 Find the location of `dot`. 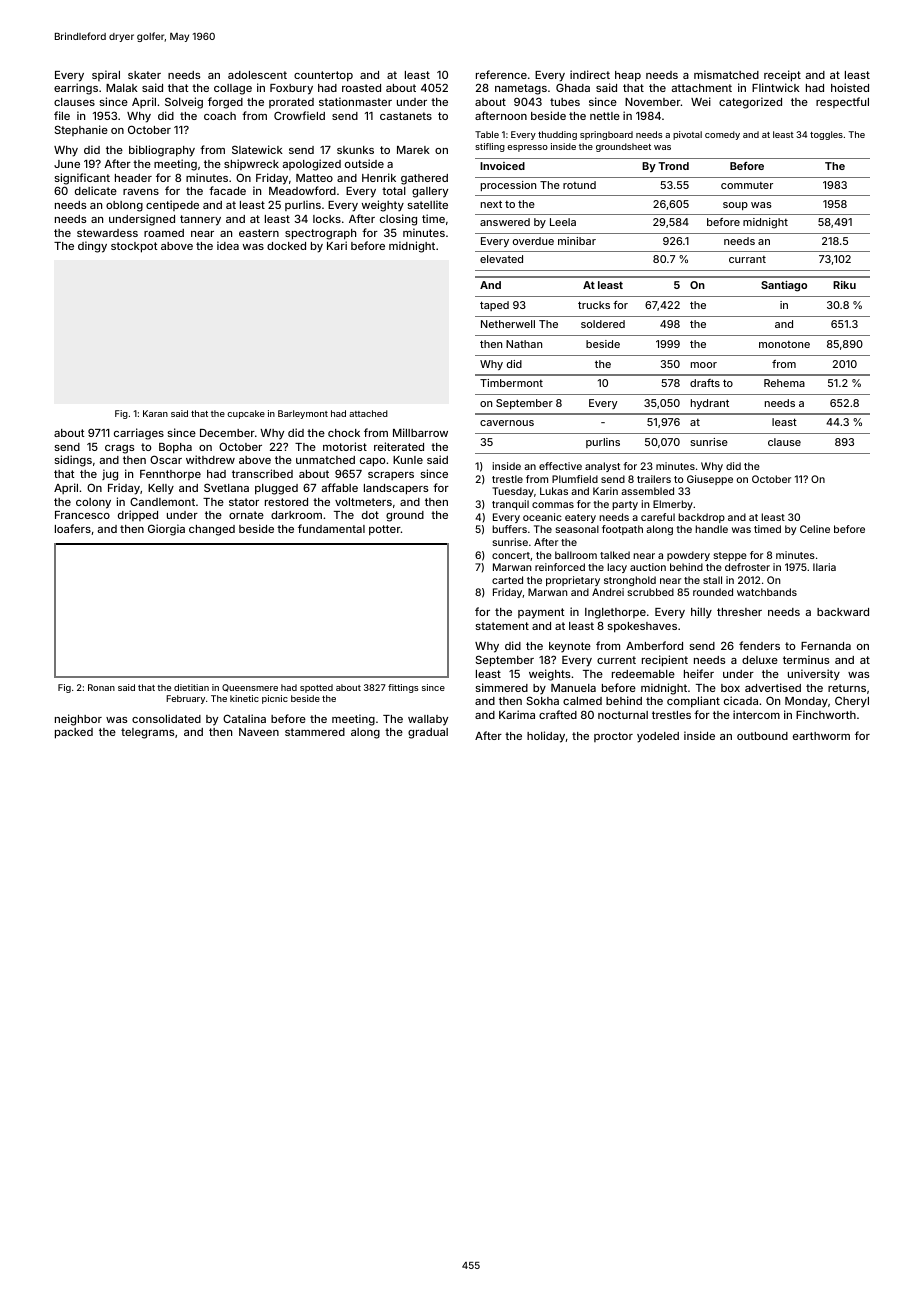

dot is located at coordinates (370, 515).
